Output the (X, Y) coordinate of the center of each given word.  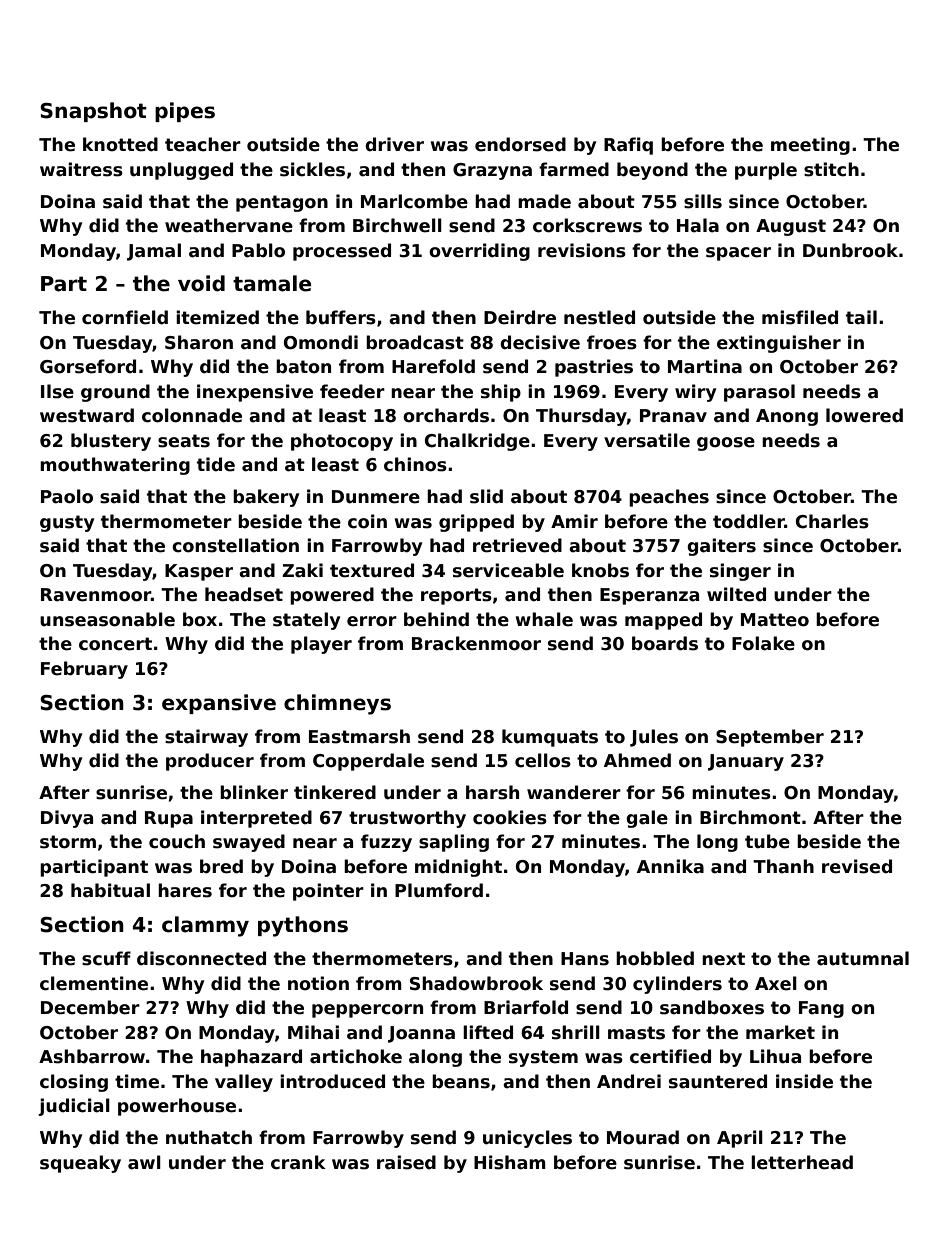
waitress (81, 169)
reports (456, 596)
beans (461, 1081)
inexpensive (255, 393)
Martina (705, 366)
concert (115, 644)
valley (244, 1083)
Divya (67, 819)
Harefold (433, 366)
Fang (821, 1009)
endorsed (520, 144)
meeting (810, 146)
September (770, 738)
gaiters (721, 547)
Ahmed (637, 760)
